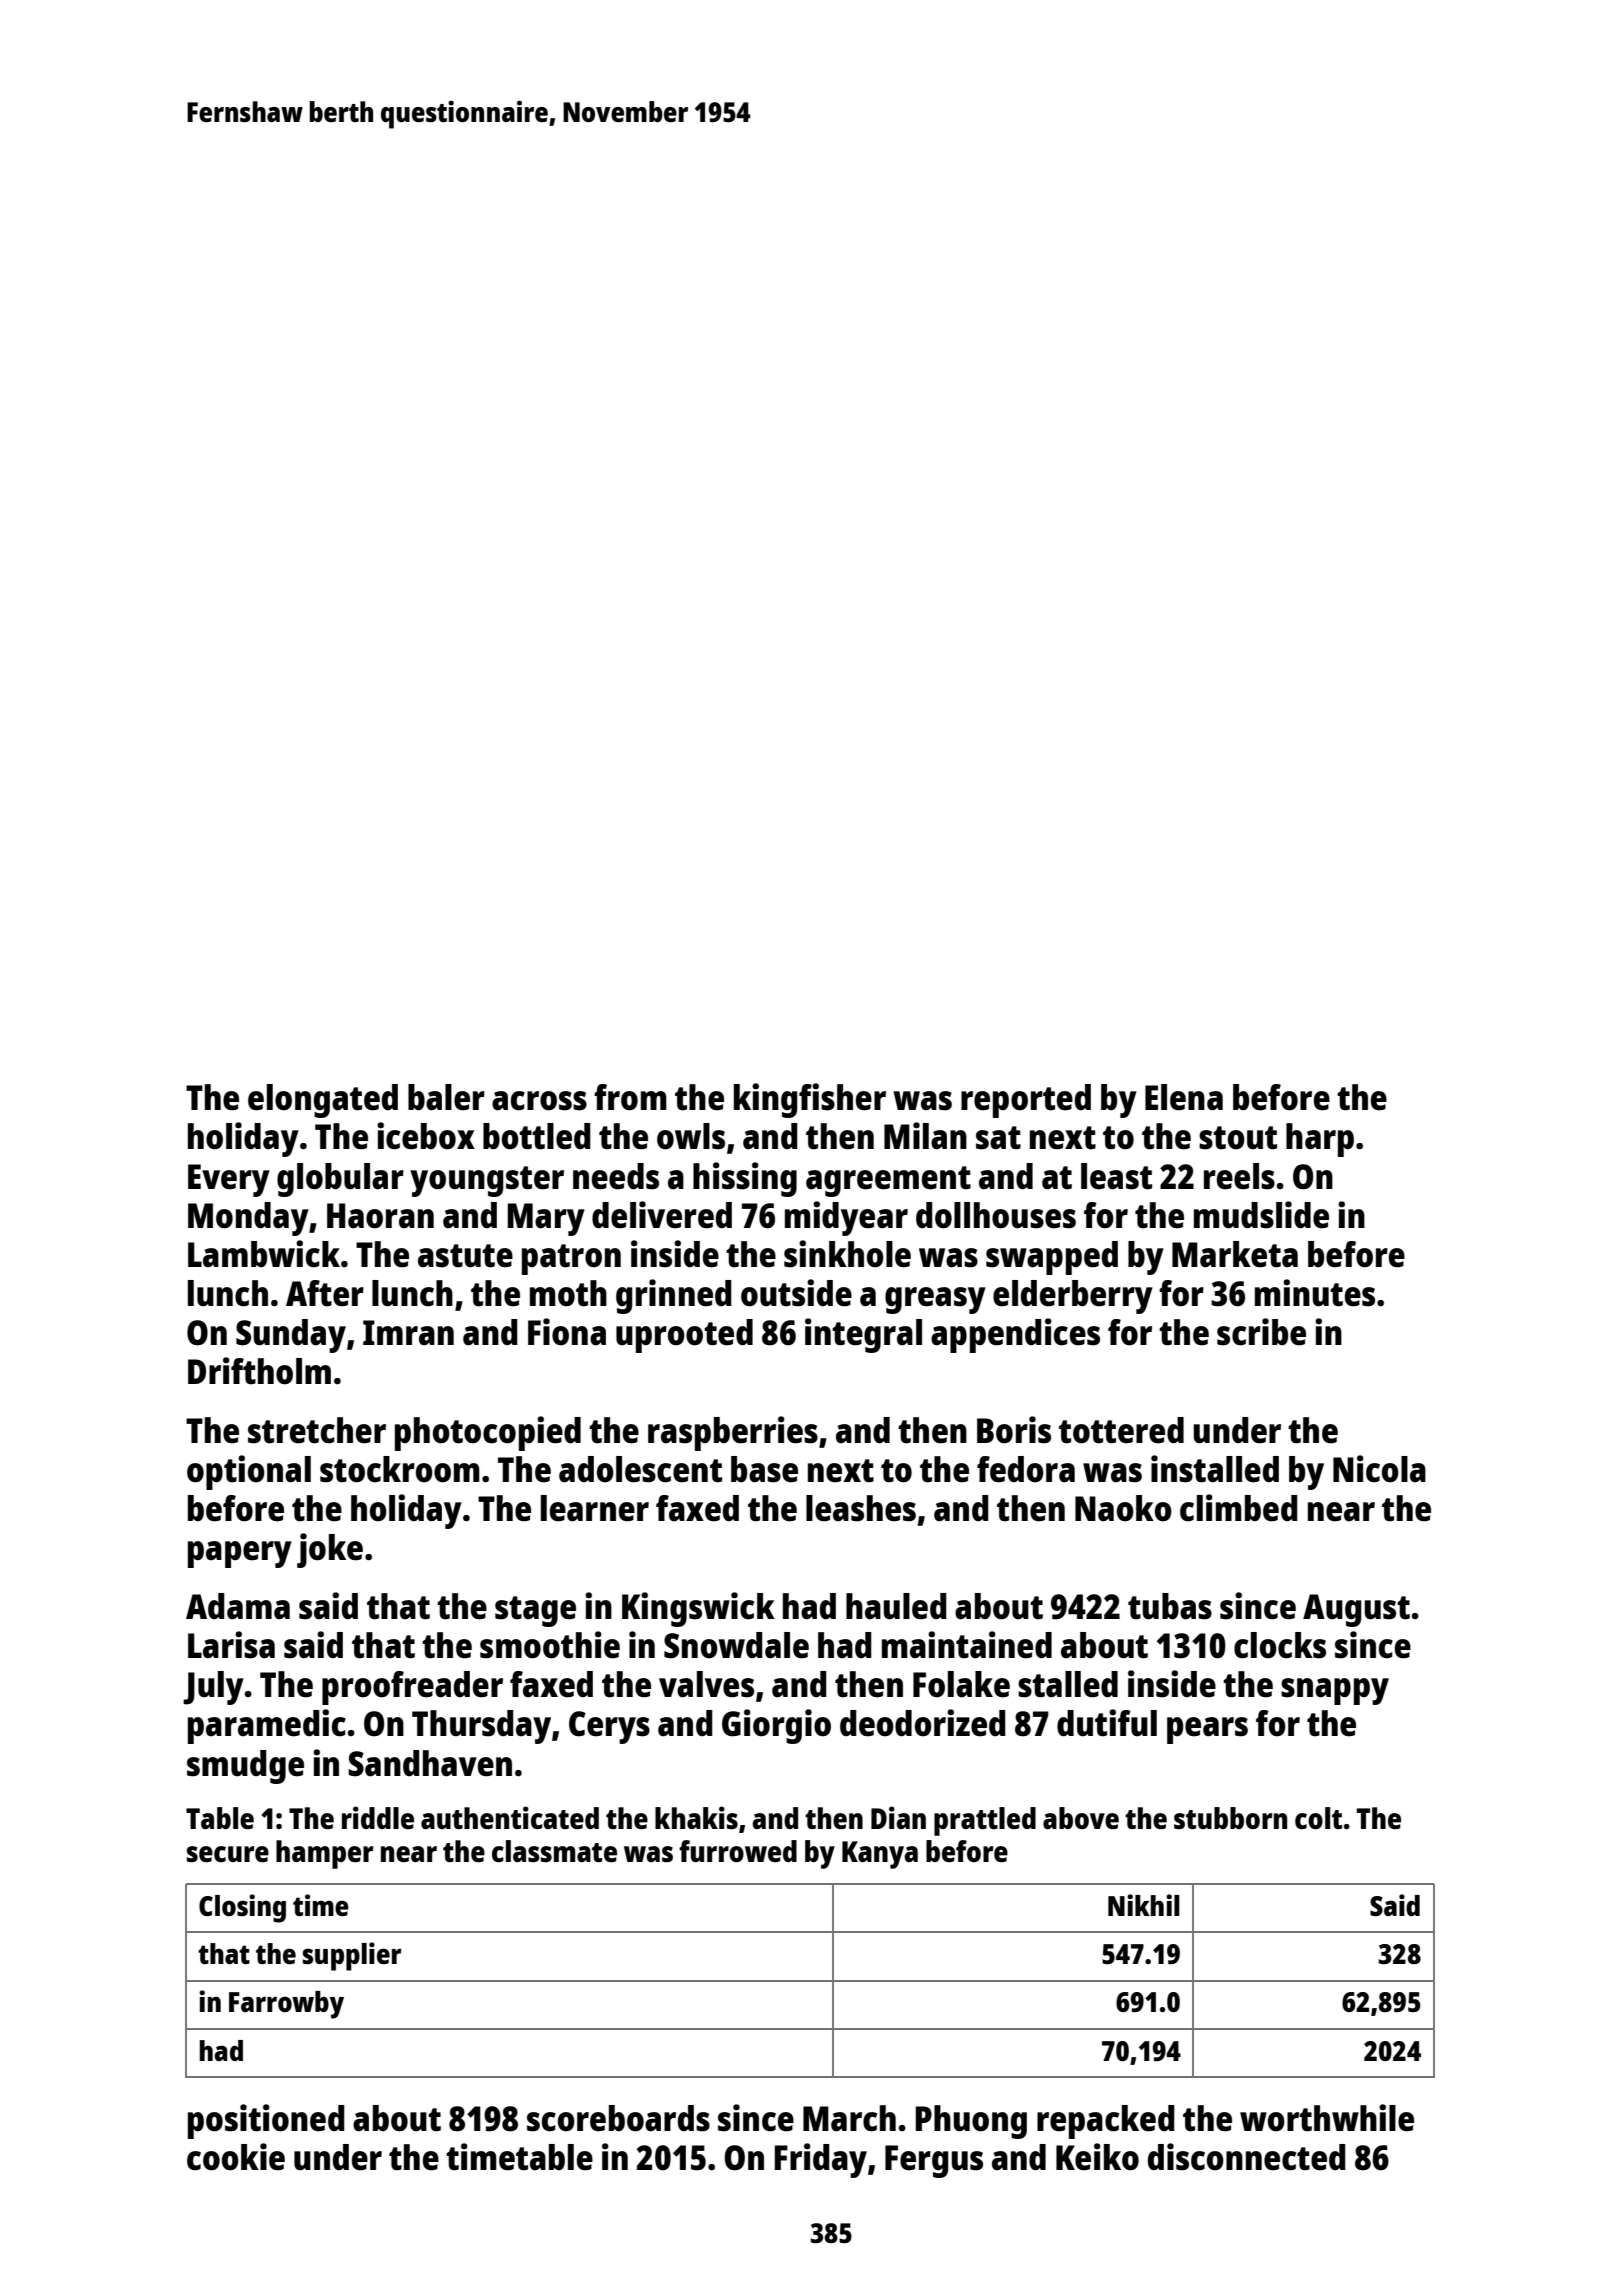  Describe the element at coordinates (736, 1645) in the image. I see `Snowdale` at that location.
